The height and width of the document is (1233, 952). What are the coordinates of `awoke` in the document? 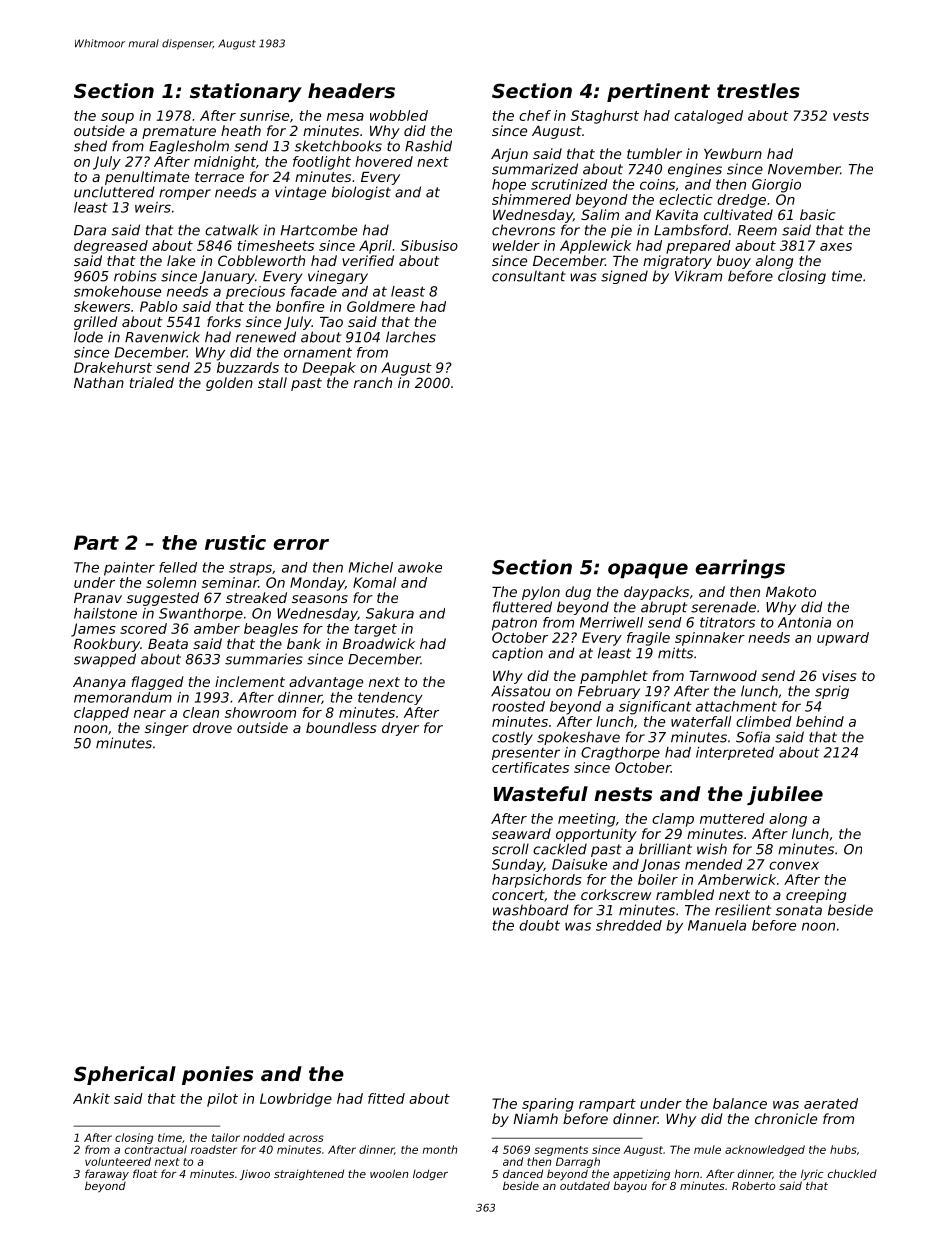 It's located at (420, 567).
